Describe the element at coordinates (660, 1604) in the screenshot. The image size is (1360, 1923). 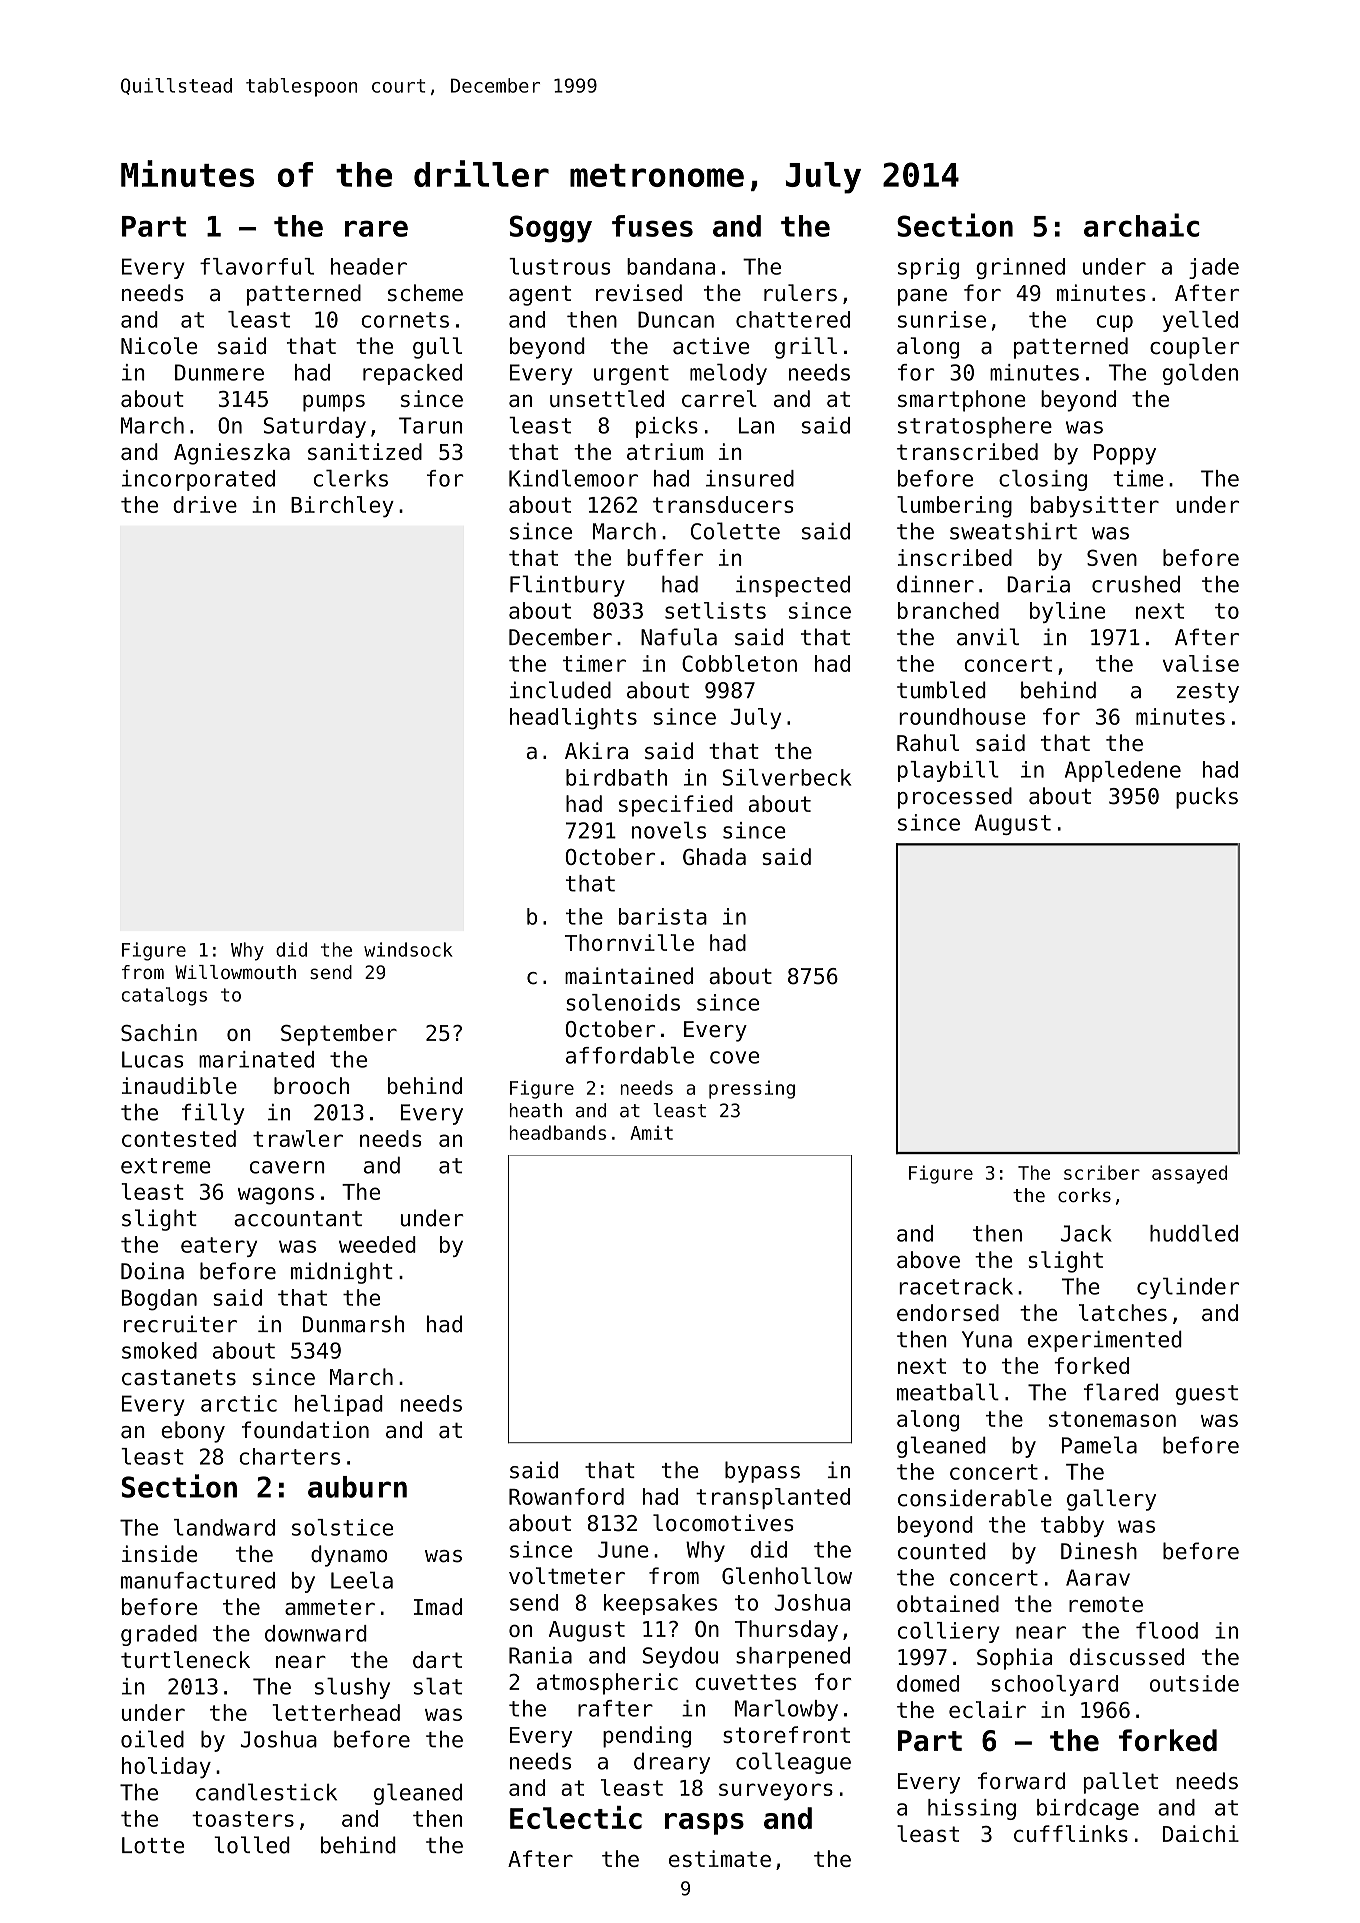
I see `keepsakes` at that location.
